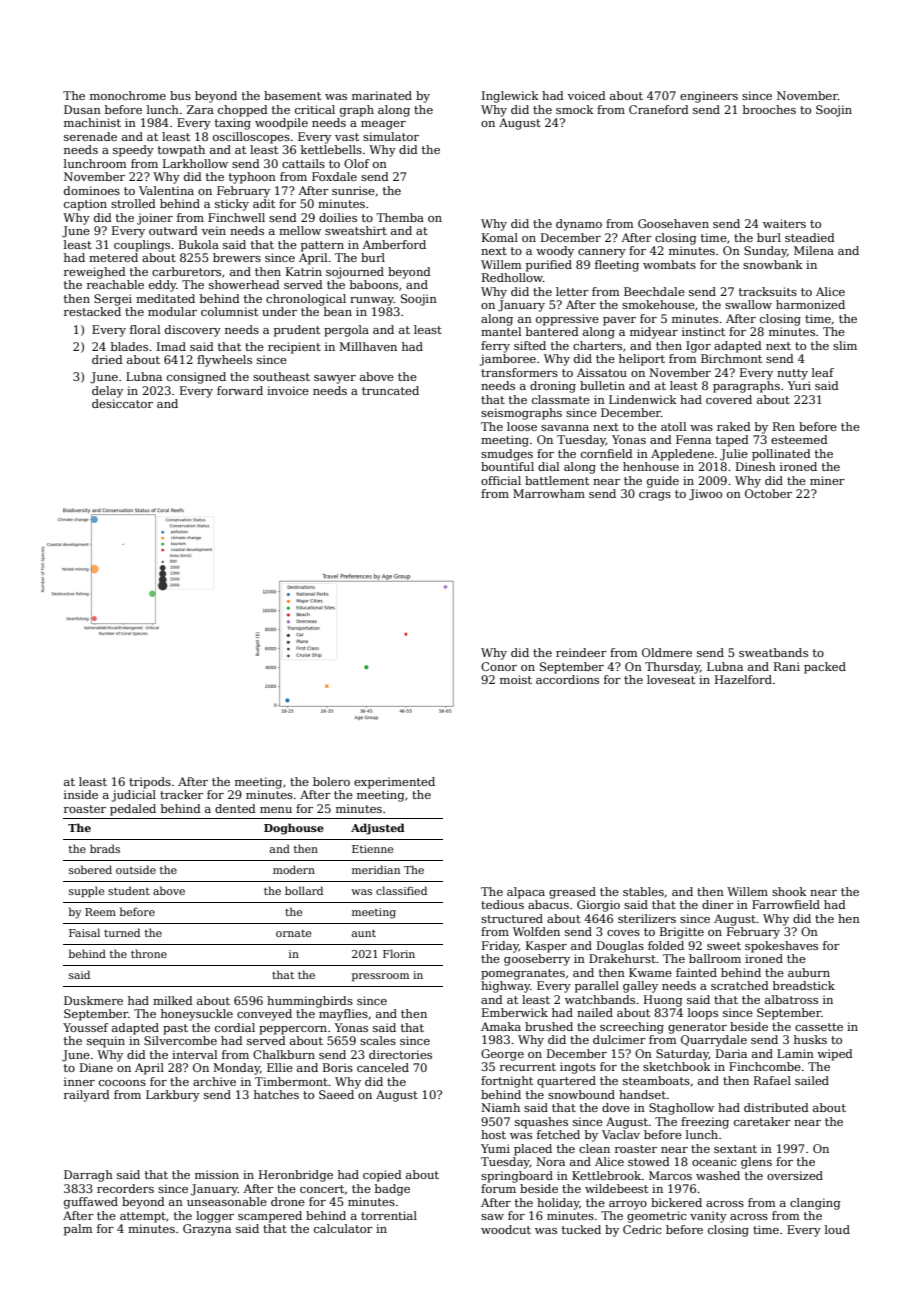  I want to click on accordions, so click(567, 679).
